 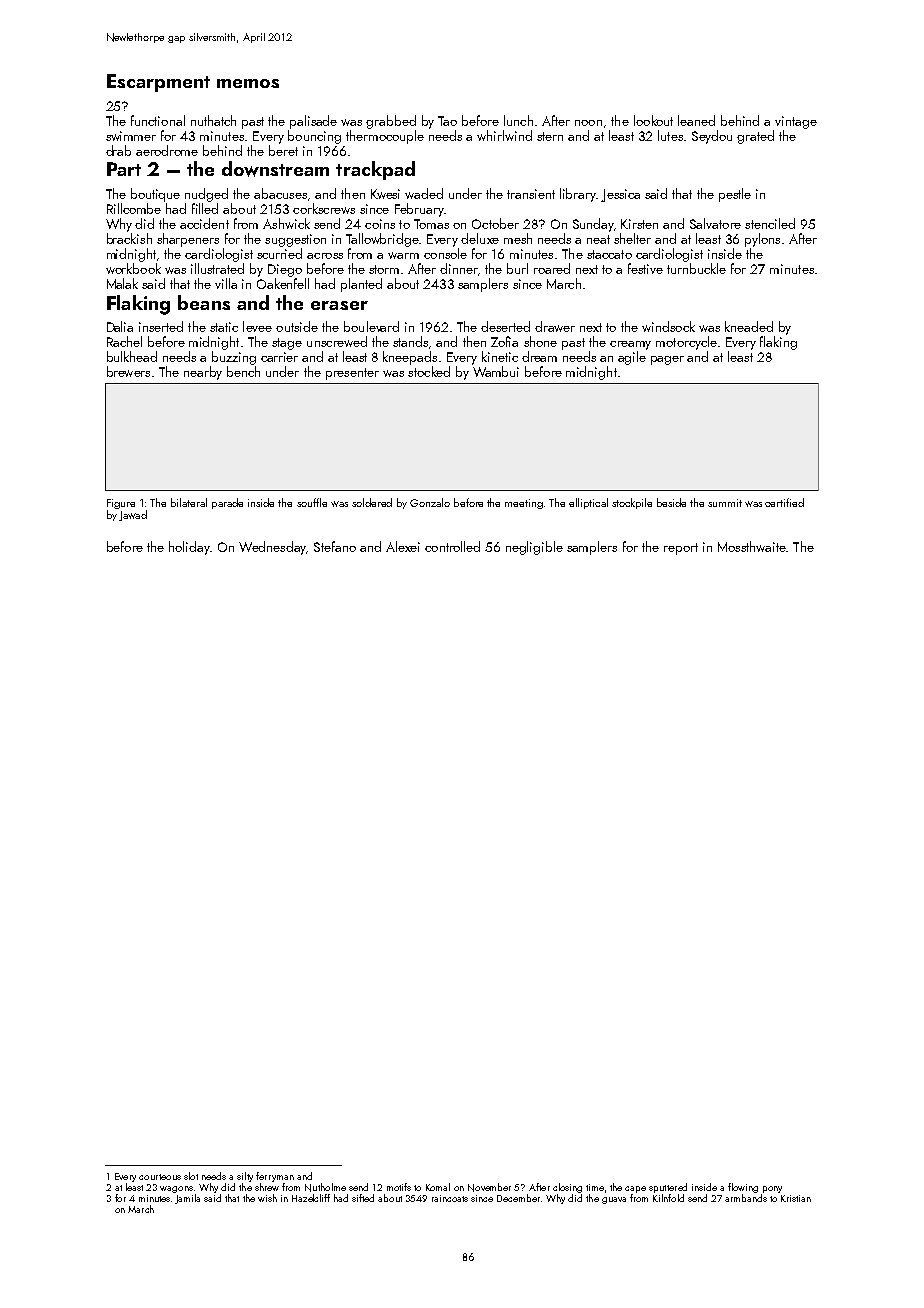 I want to click on courteous, so click(x=160, y=1177).
